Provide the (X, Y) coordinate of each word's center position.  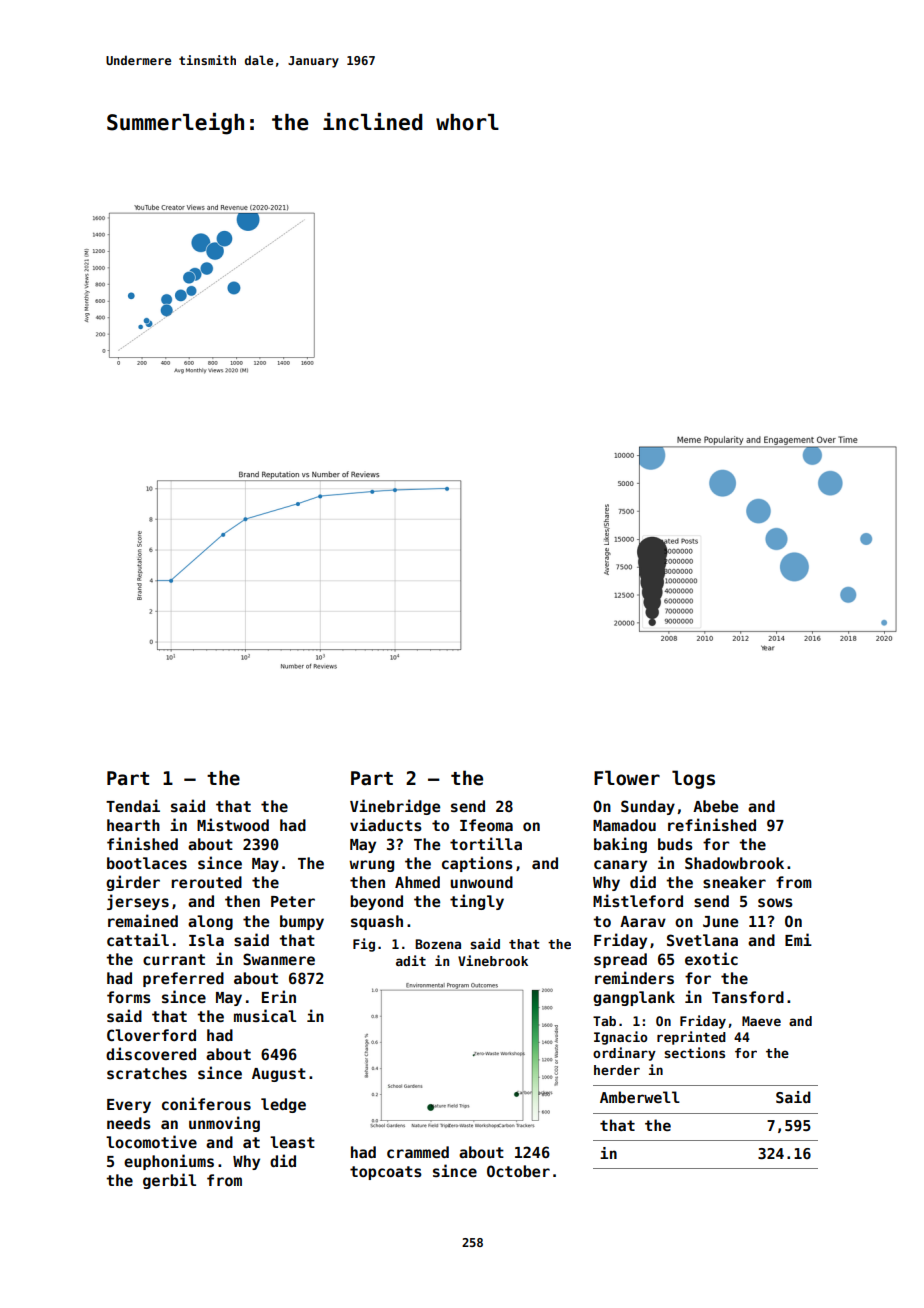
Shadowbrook (734, 863)
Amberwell (640, 1097)
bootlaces (147, 863)
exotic (711, 958)
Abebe (715, 806)
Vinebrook (493, 960)
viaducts (386, 824)
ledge (283, 1105)
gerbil (169, 1181)
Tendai (133, 805)
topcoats (386, 1173)
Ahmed (417, 882)
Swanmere (279, 959)
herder (617, 1070)
